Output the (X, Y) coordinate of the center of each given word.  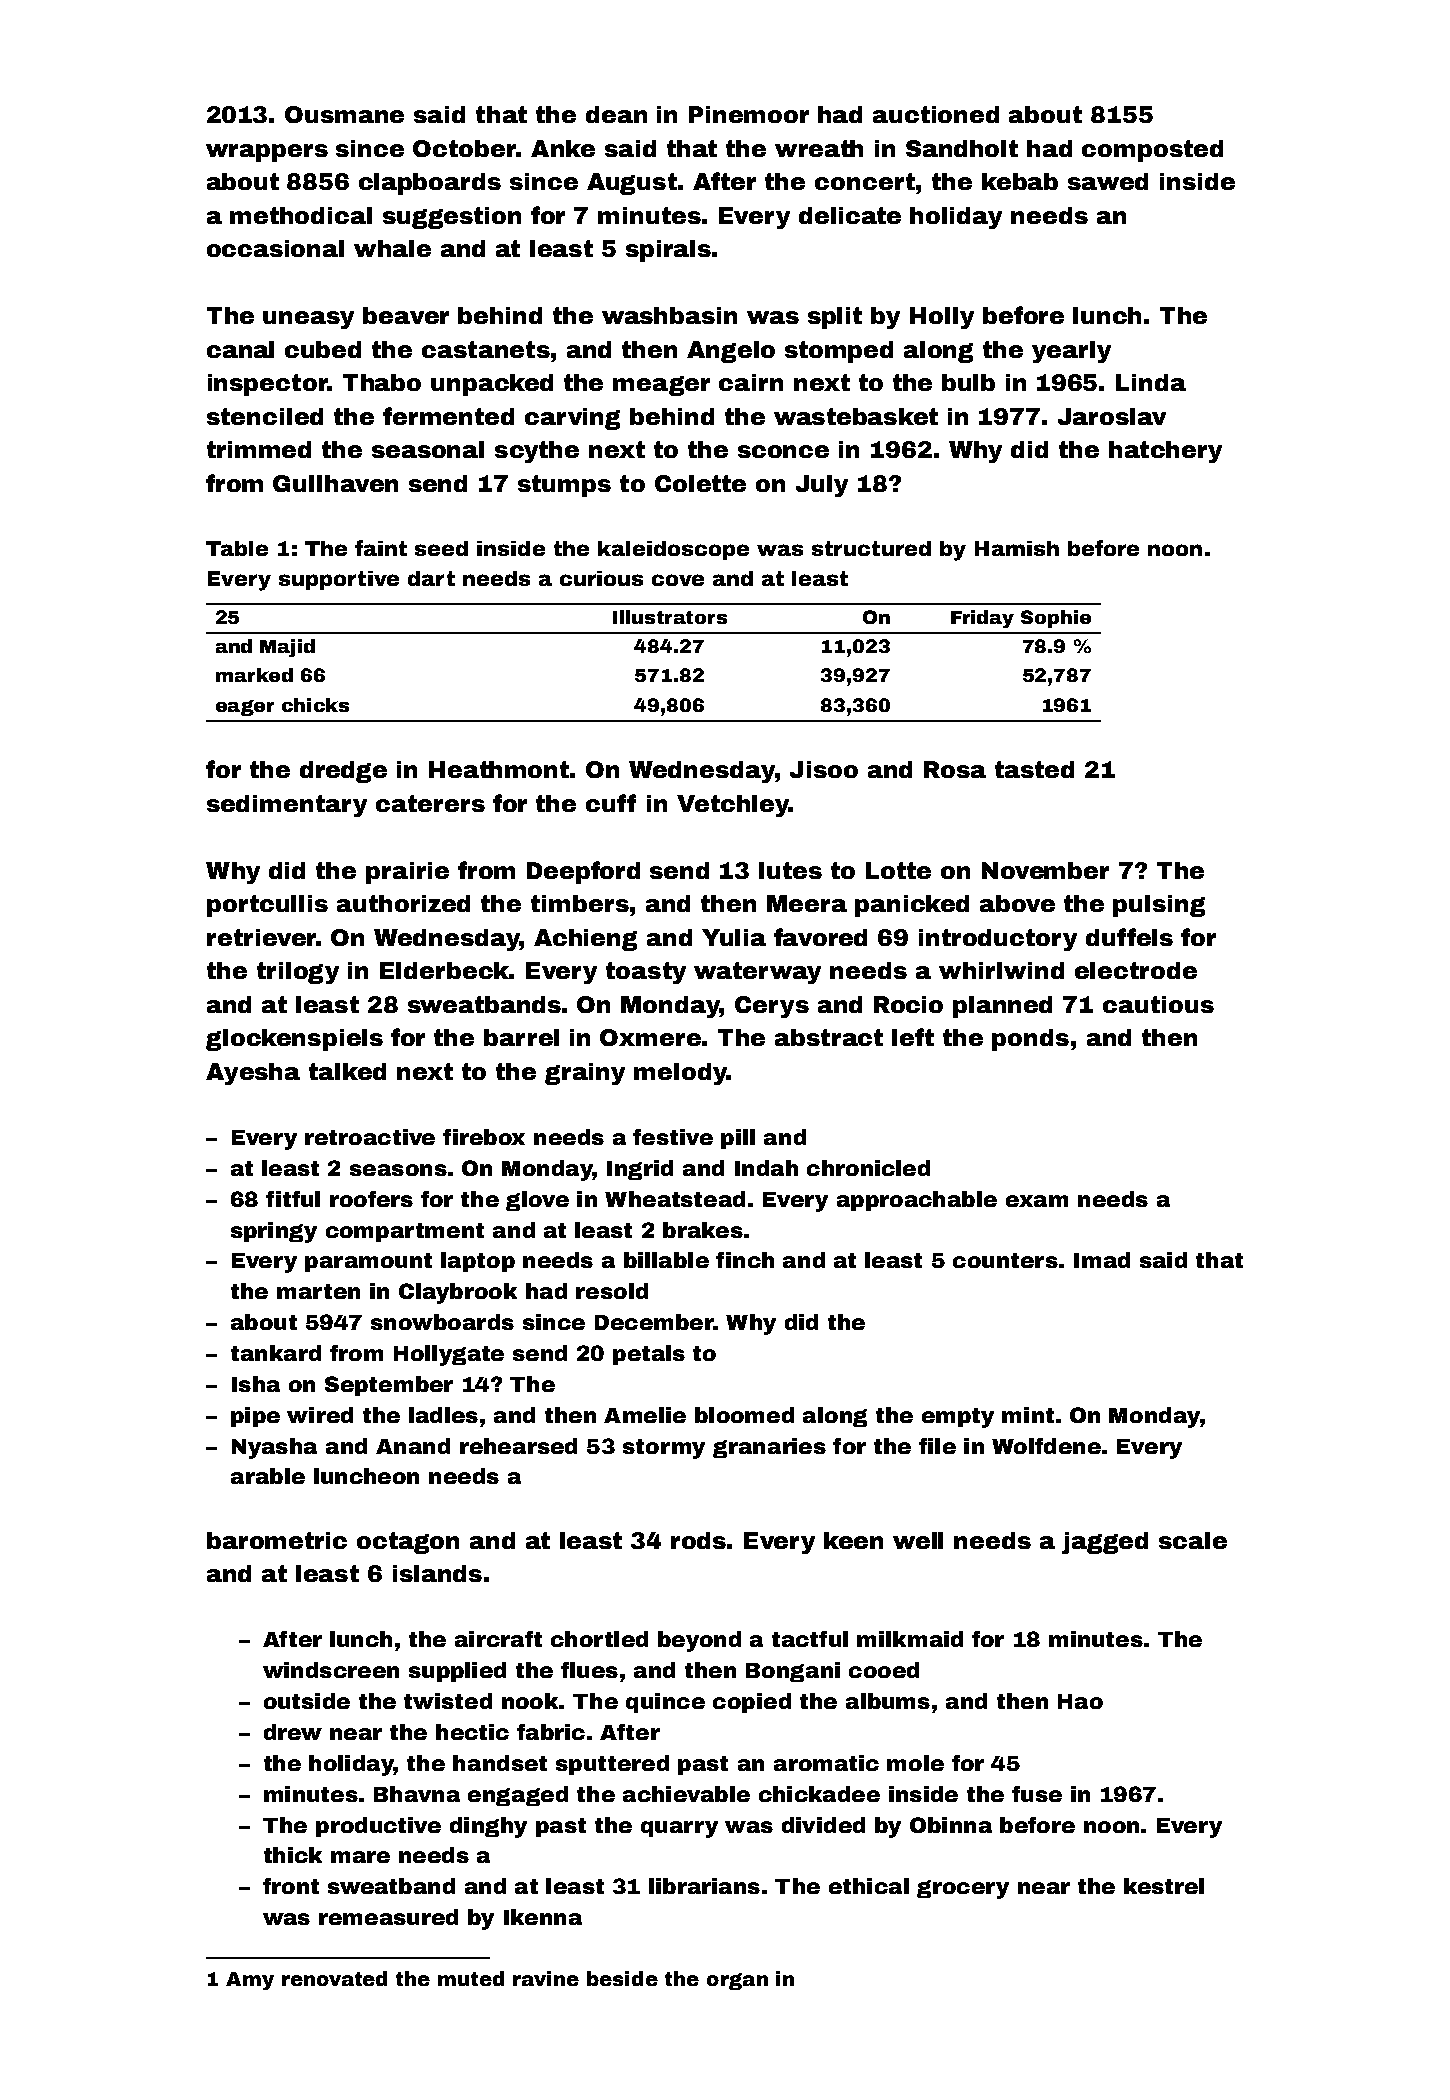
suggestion (452, 218)
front (291, 1886)
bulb (968, 382)
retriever (261, 937)
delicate (850, 215)
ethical (869, 1886)
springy (274, 1232)
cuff (611, 803)
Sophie (1056, 619)
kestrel (1164, 1886)
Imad (1102, 1260)
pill (738, 1139)
